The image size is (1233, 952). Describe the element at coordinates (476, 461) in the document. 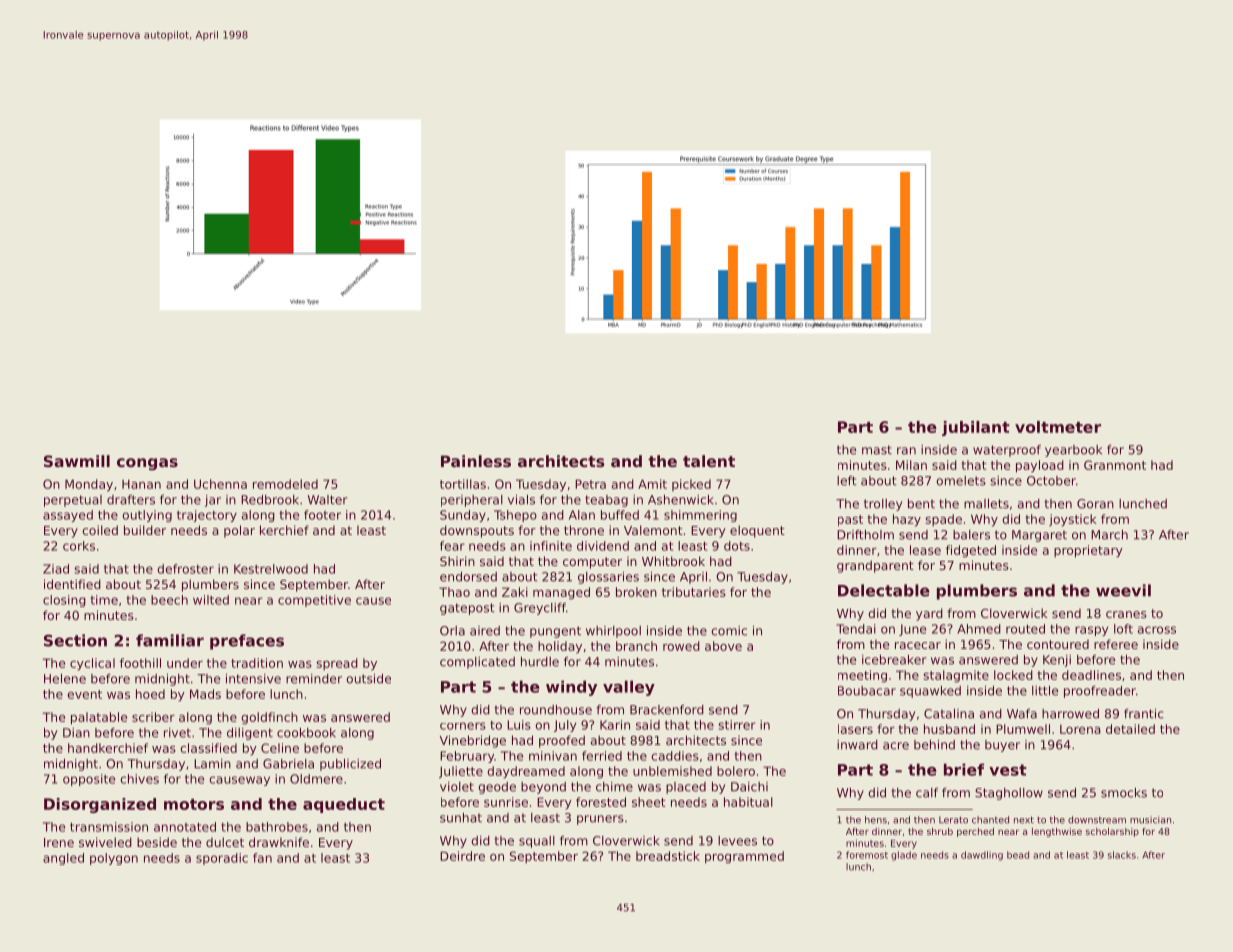

I see `Painless` at that location.
